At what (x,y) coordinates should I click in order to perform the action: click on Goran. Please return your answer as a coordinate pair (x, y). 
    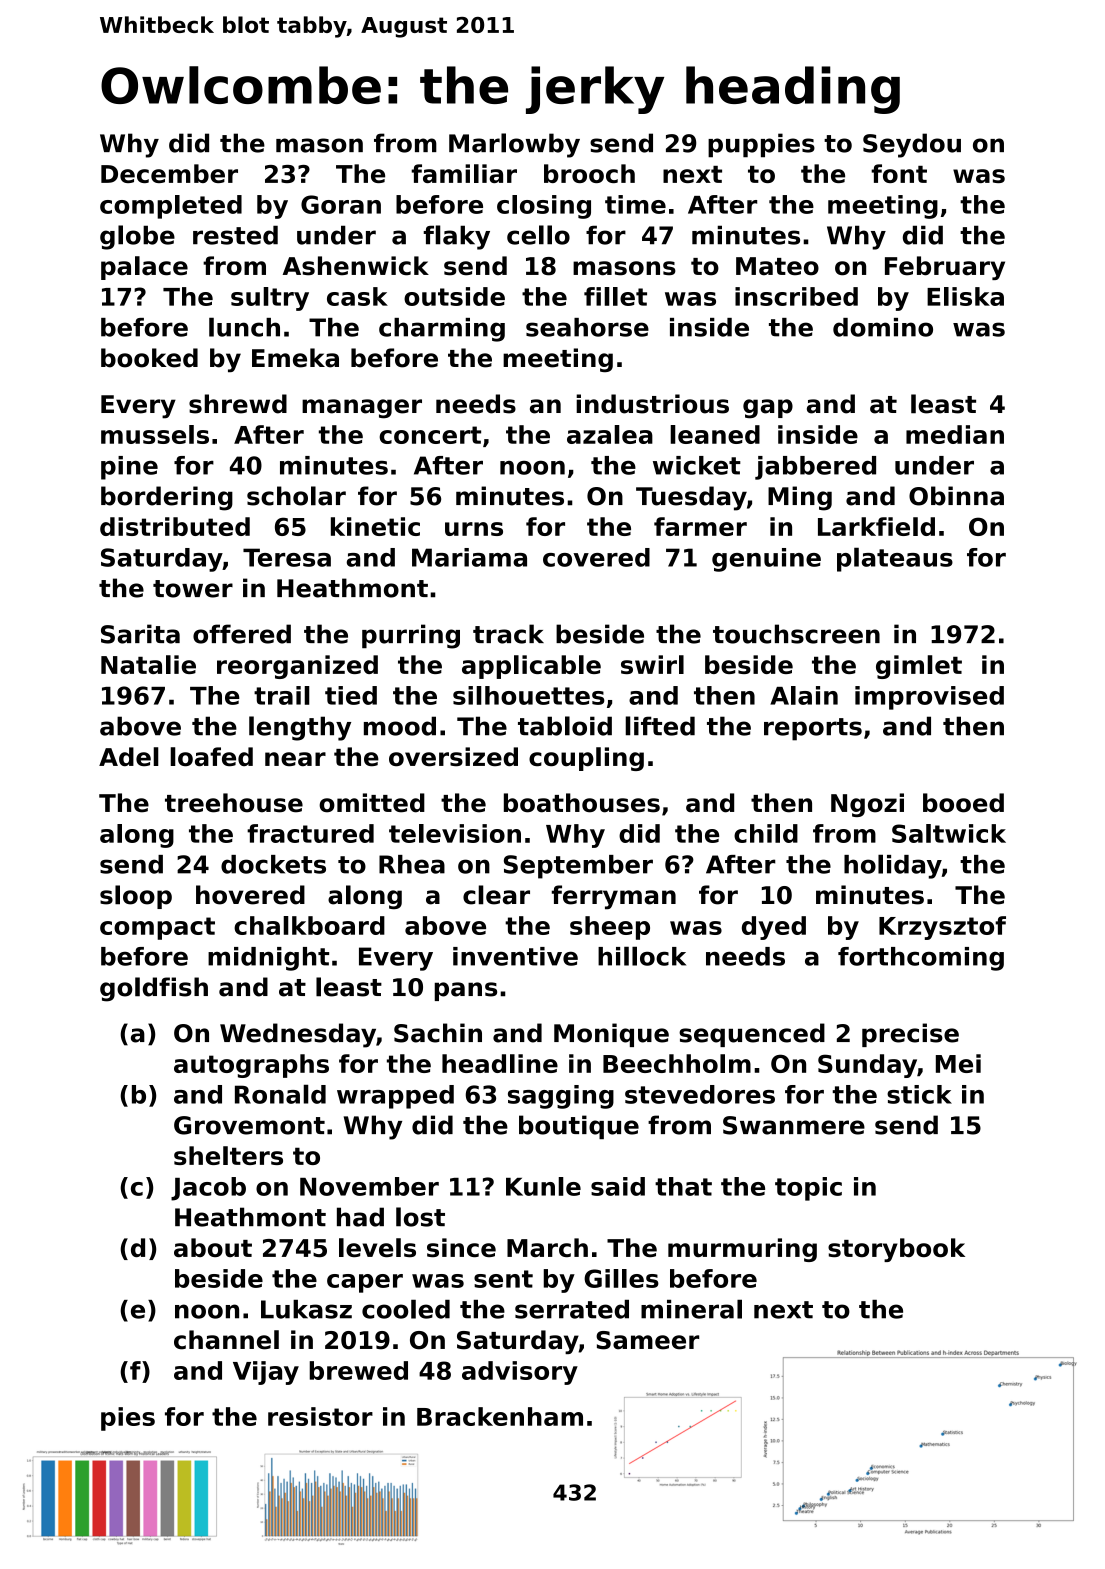
    Looking at the image, I should click on (341, 204).
